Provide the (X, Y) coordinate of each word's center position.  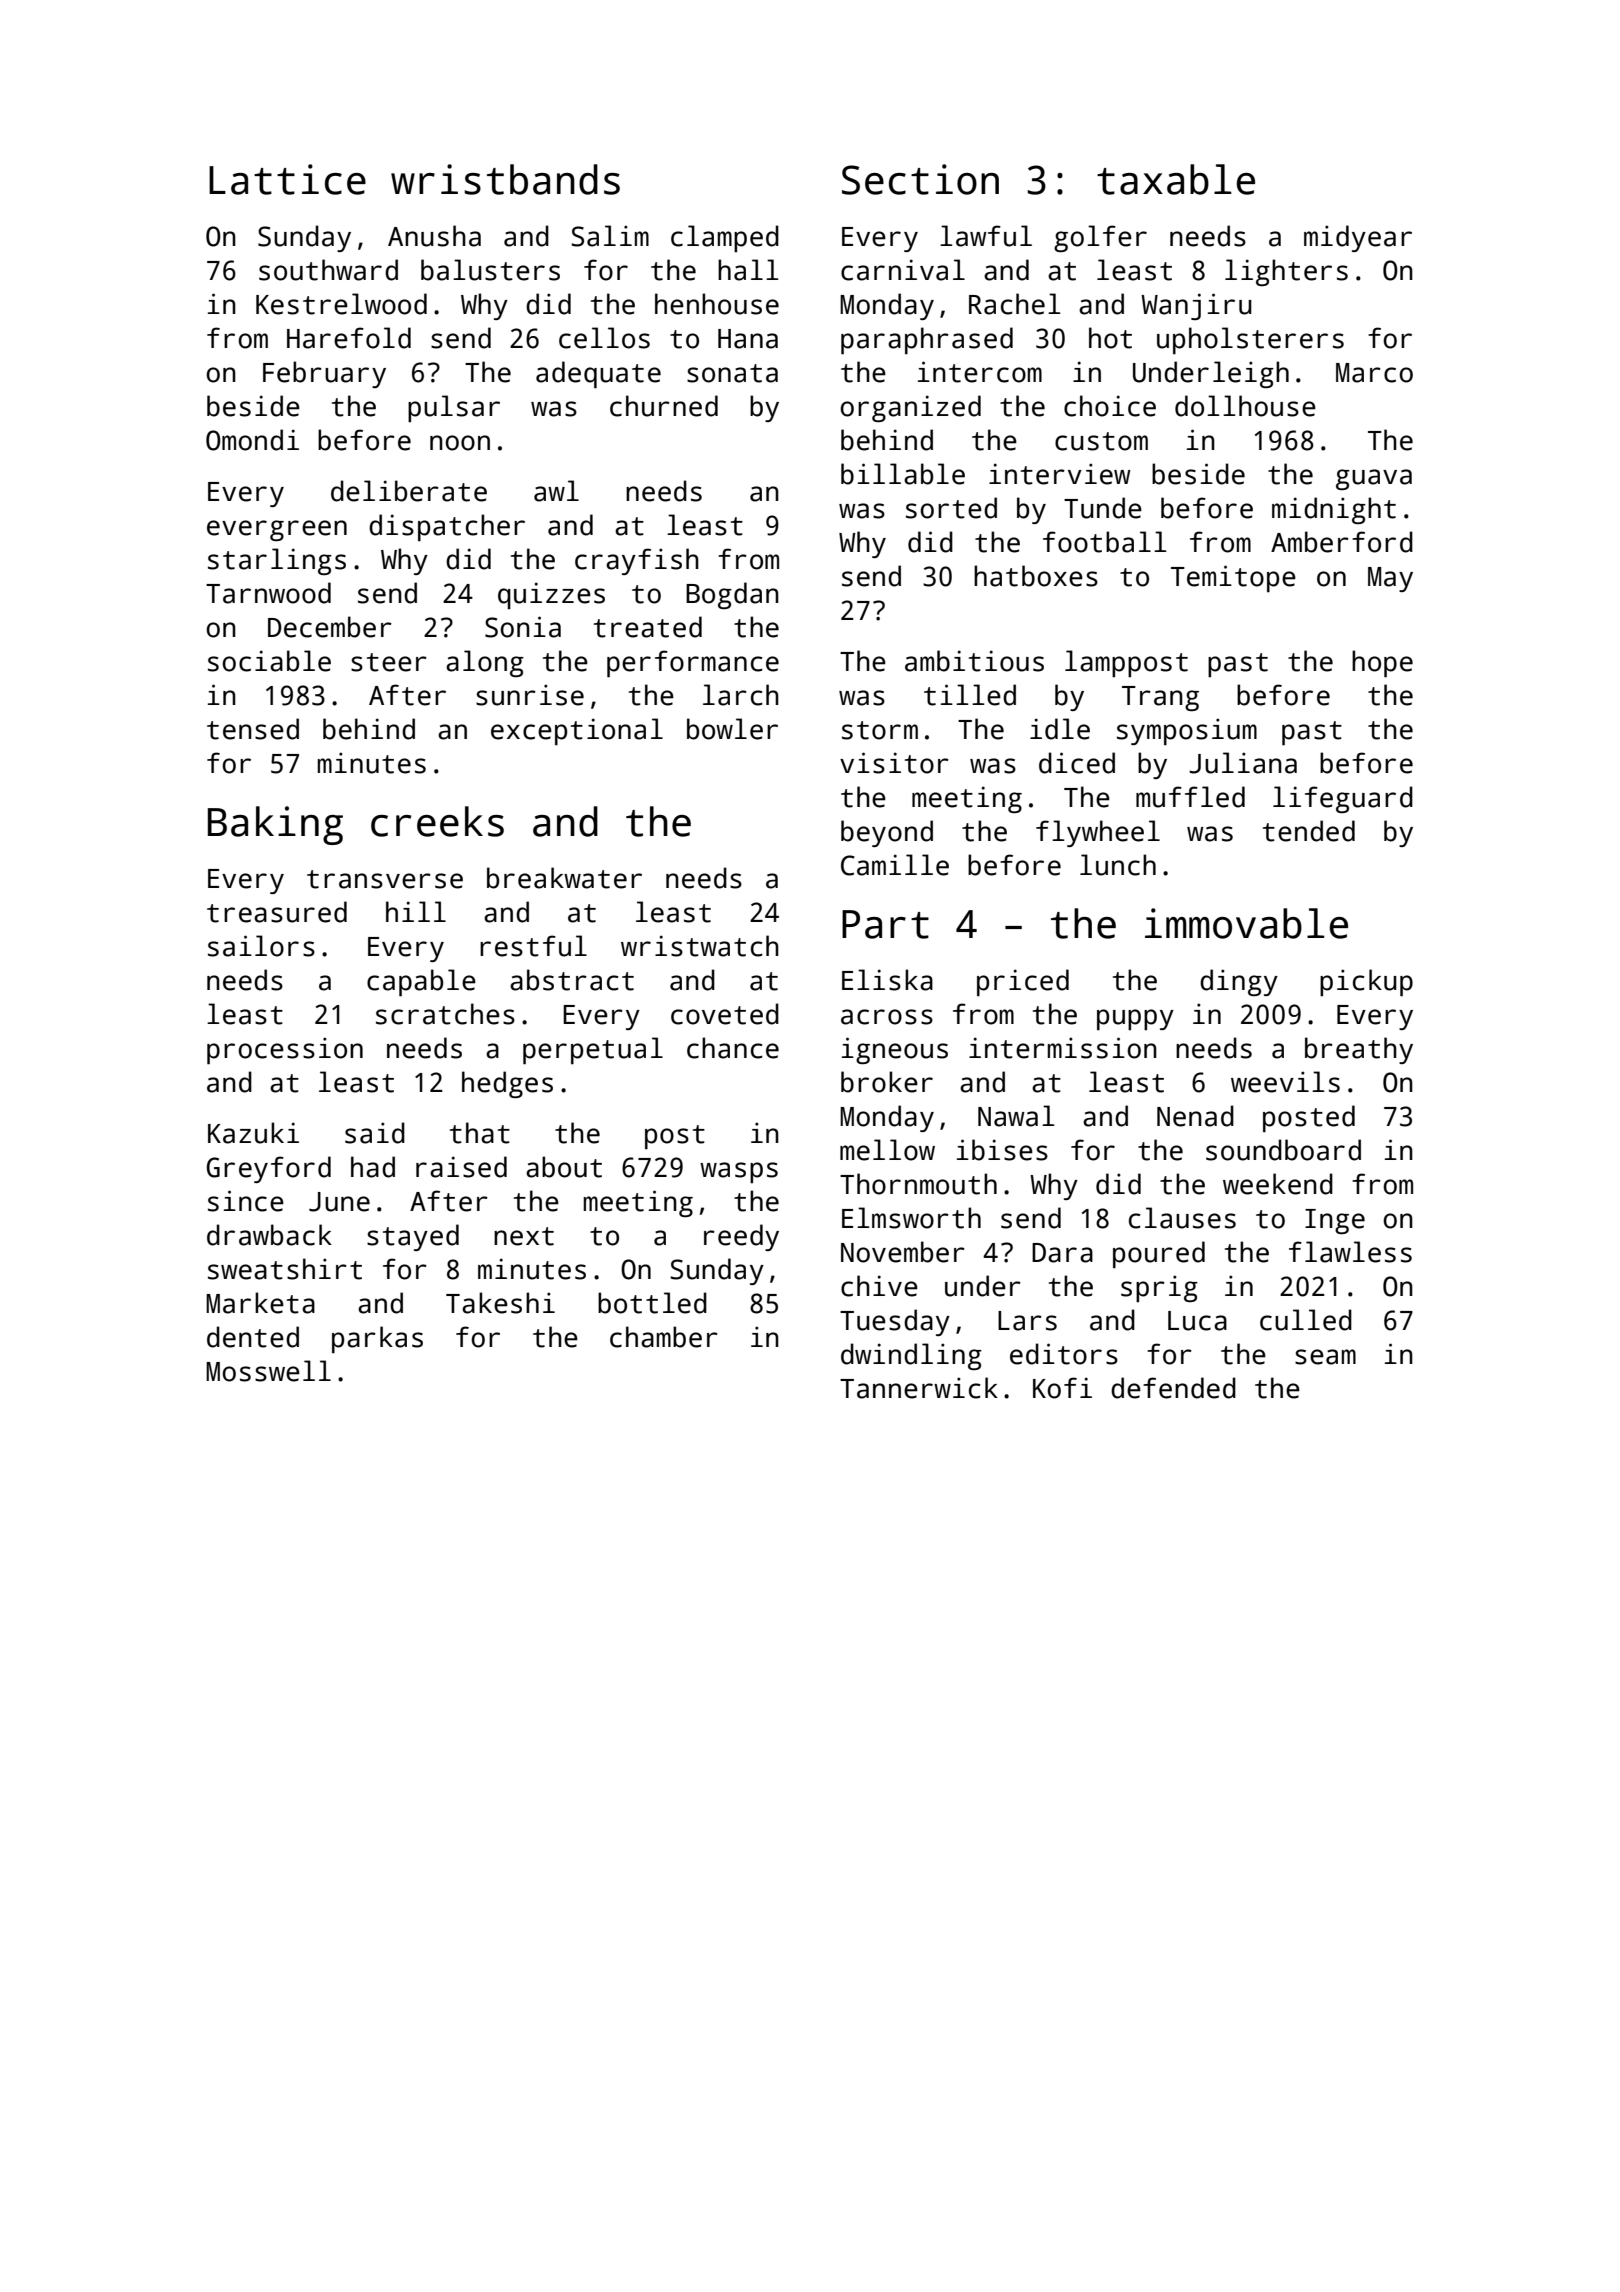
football (1105, 542)
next (524, 1236)
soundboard (1283, 1150)
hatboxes (1036, 576)
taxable (1176, 179)
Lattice (287, 179)
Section (920, 179)
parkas (377, 1339)
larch (741, 695)
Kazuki (253, 1133)
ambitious (974, 661)
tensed (253, 729)
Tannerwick (919, 1388)
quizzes (551, 595)
